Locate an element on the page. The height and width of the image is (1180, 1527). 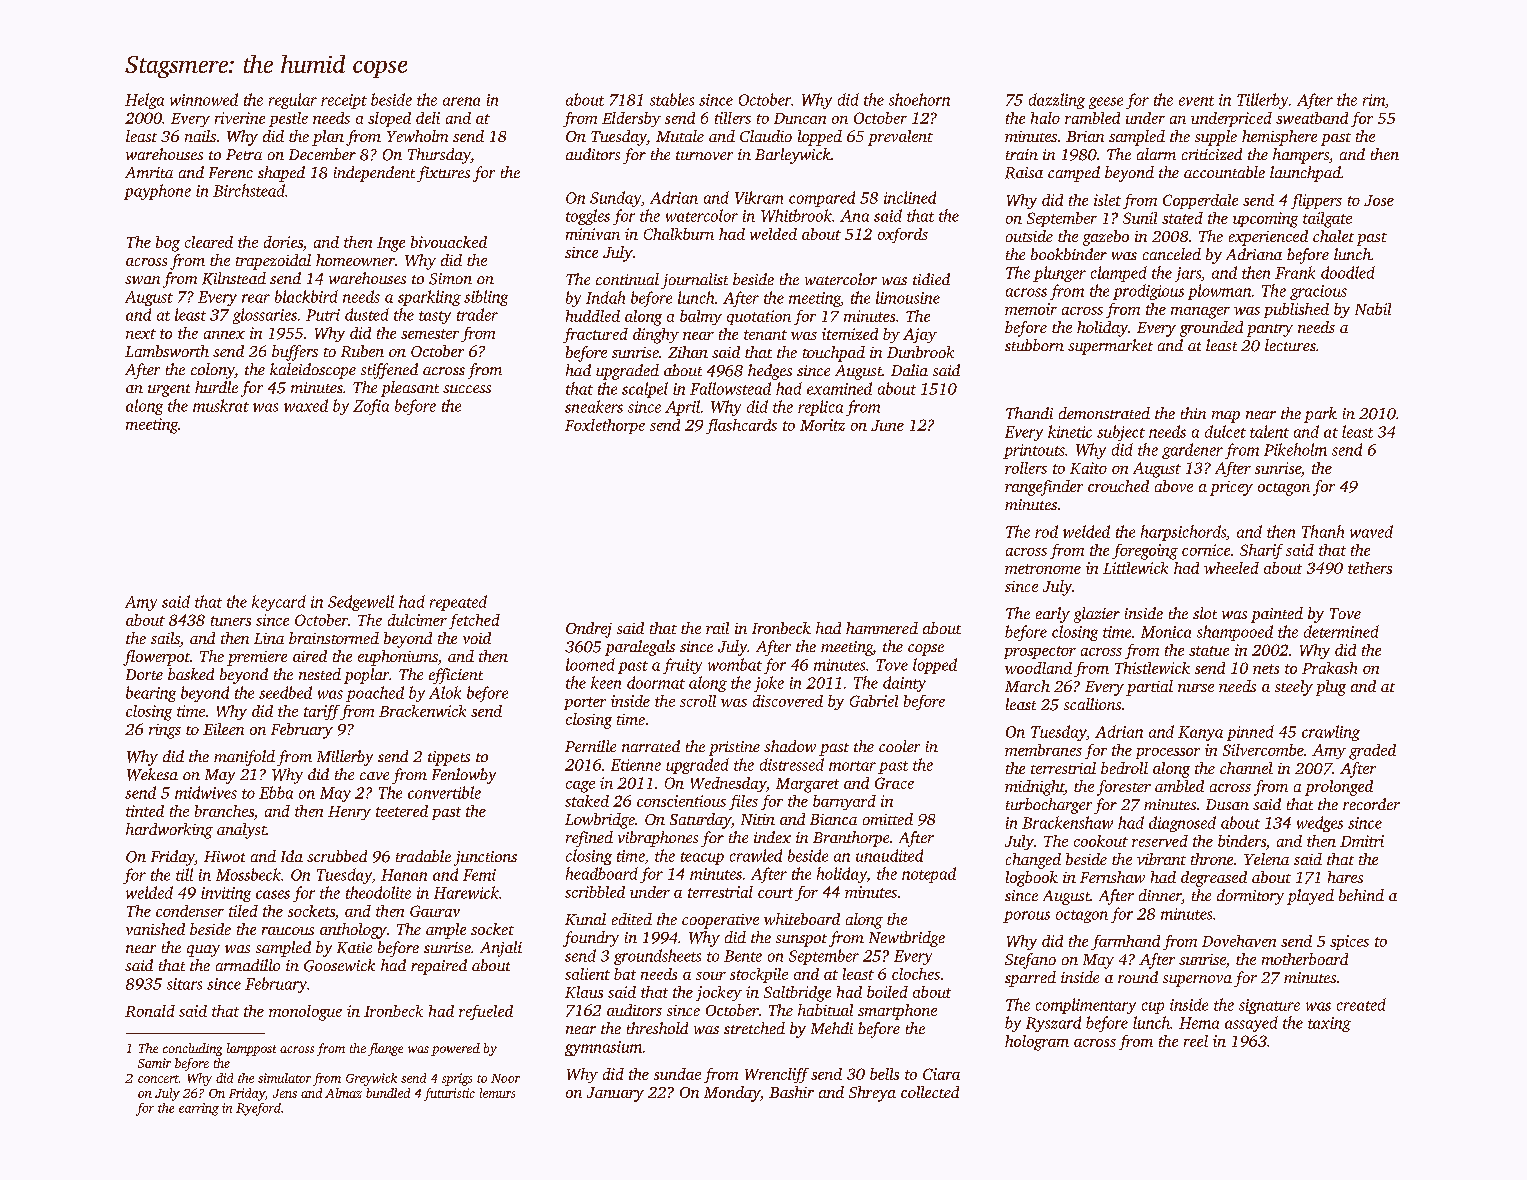
sweatband is located at coordinates (1312, 118).
